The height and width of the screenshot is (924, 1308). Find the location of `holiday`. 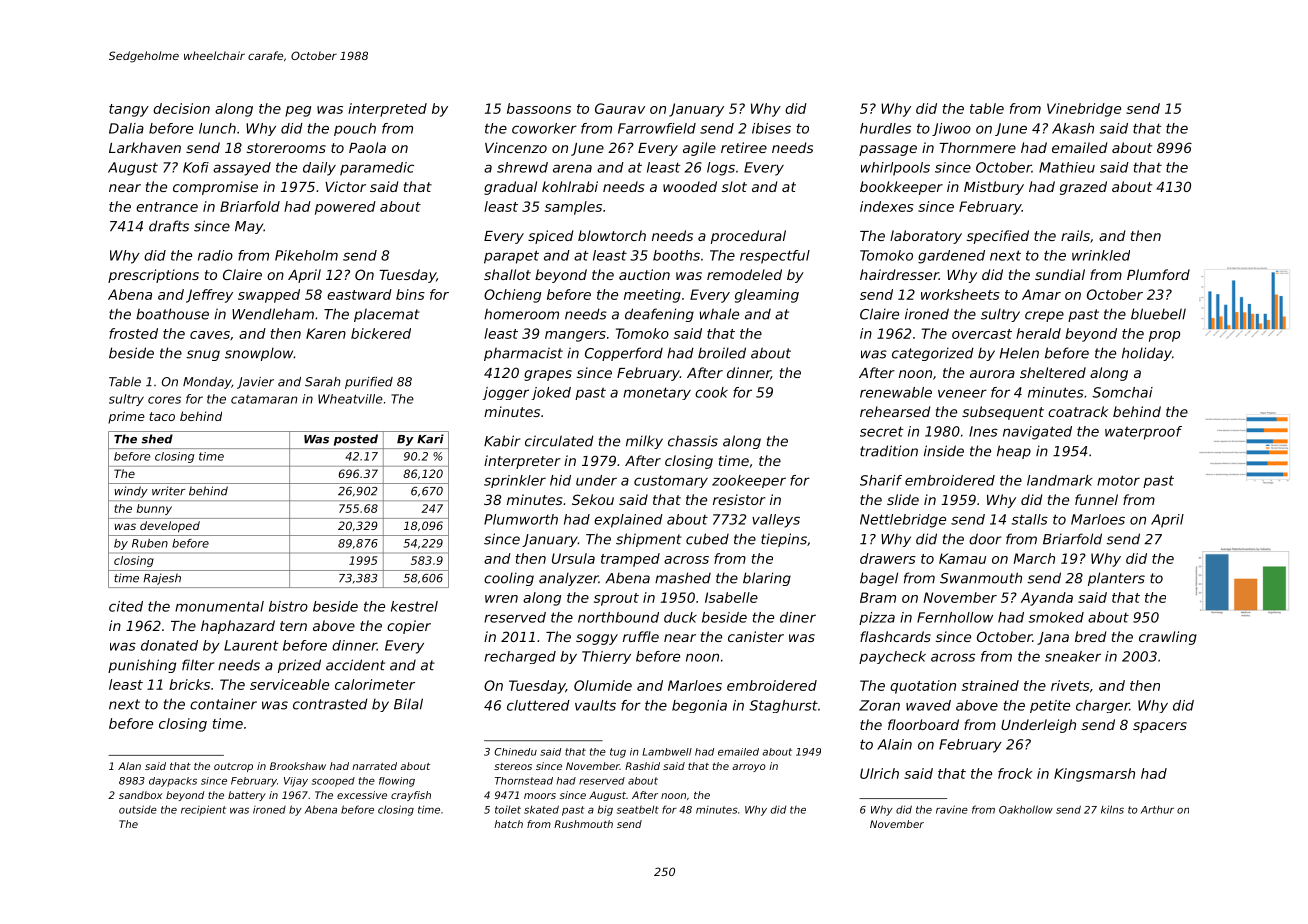

holiday is located at coordinates (1147, 354).
